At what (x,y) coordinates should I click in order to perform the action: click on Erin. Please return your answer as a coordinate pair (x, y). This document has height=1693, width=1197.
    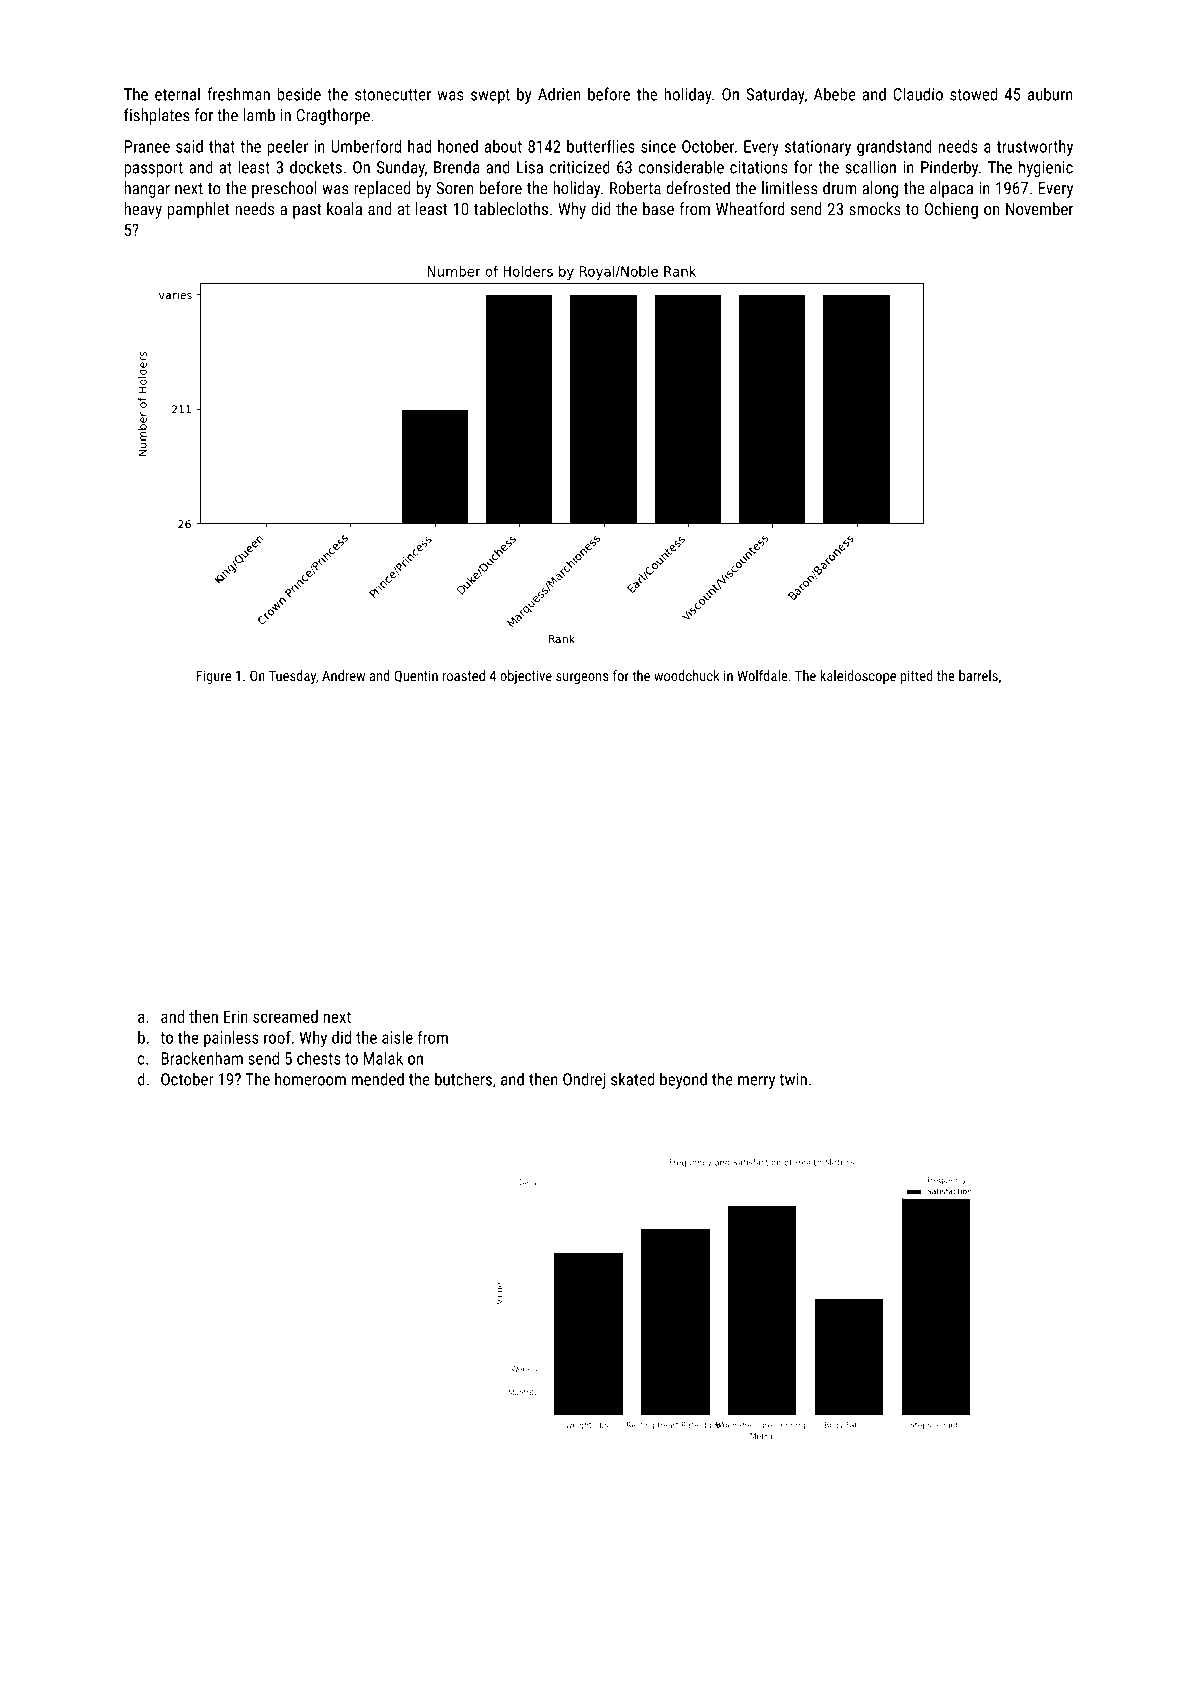
    Looking at the image, I should click on (236, 1016).
